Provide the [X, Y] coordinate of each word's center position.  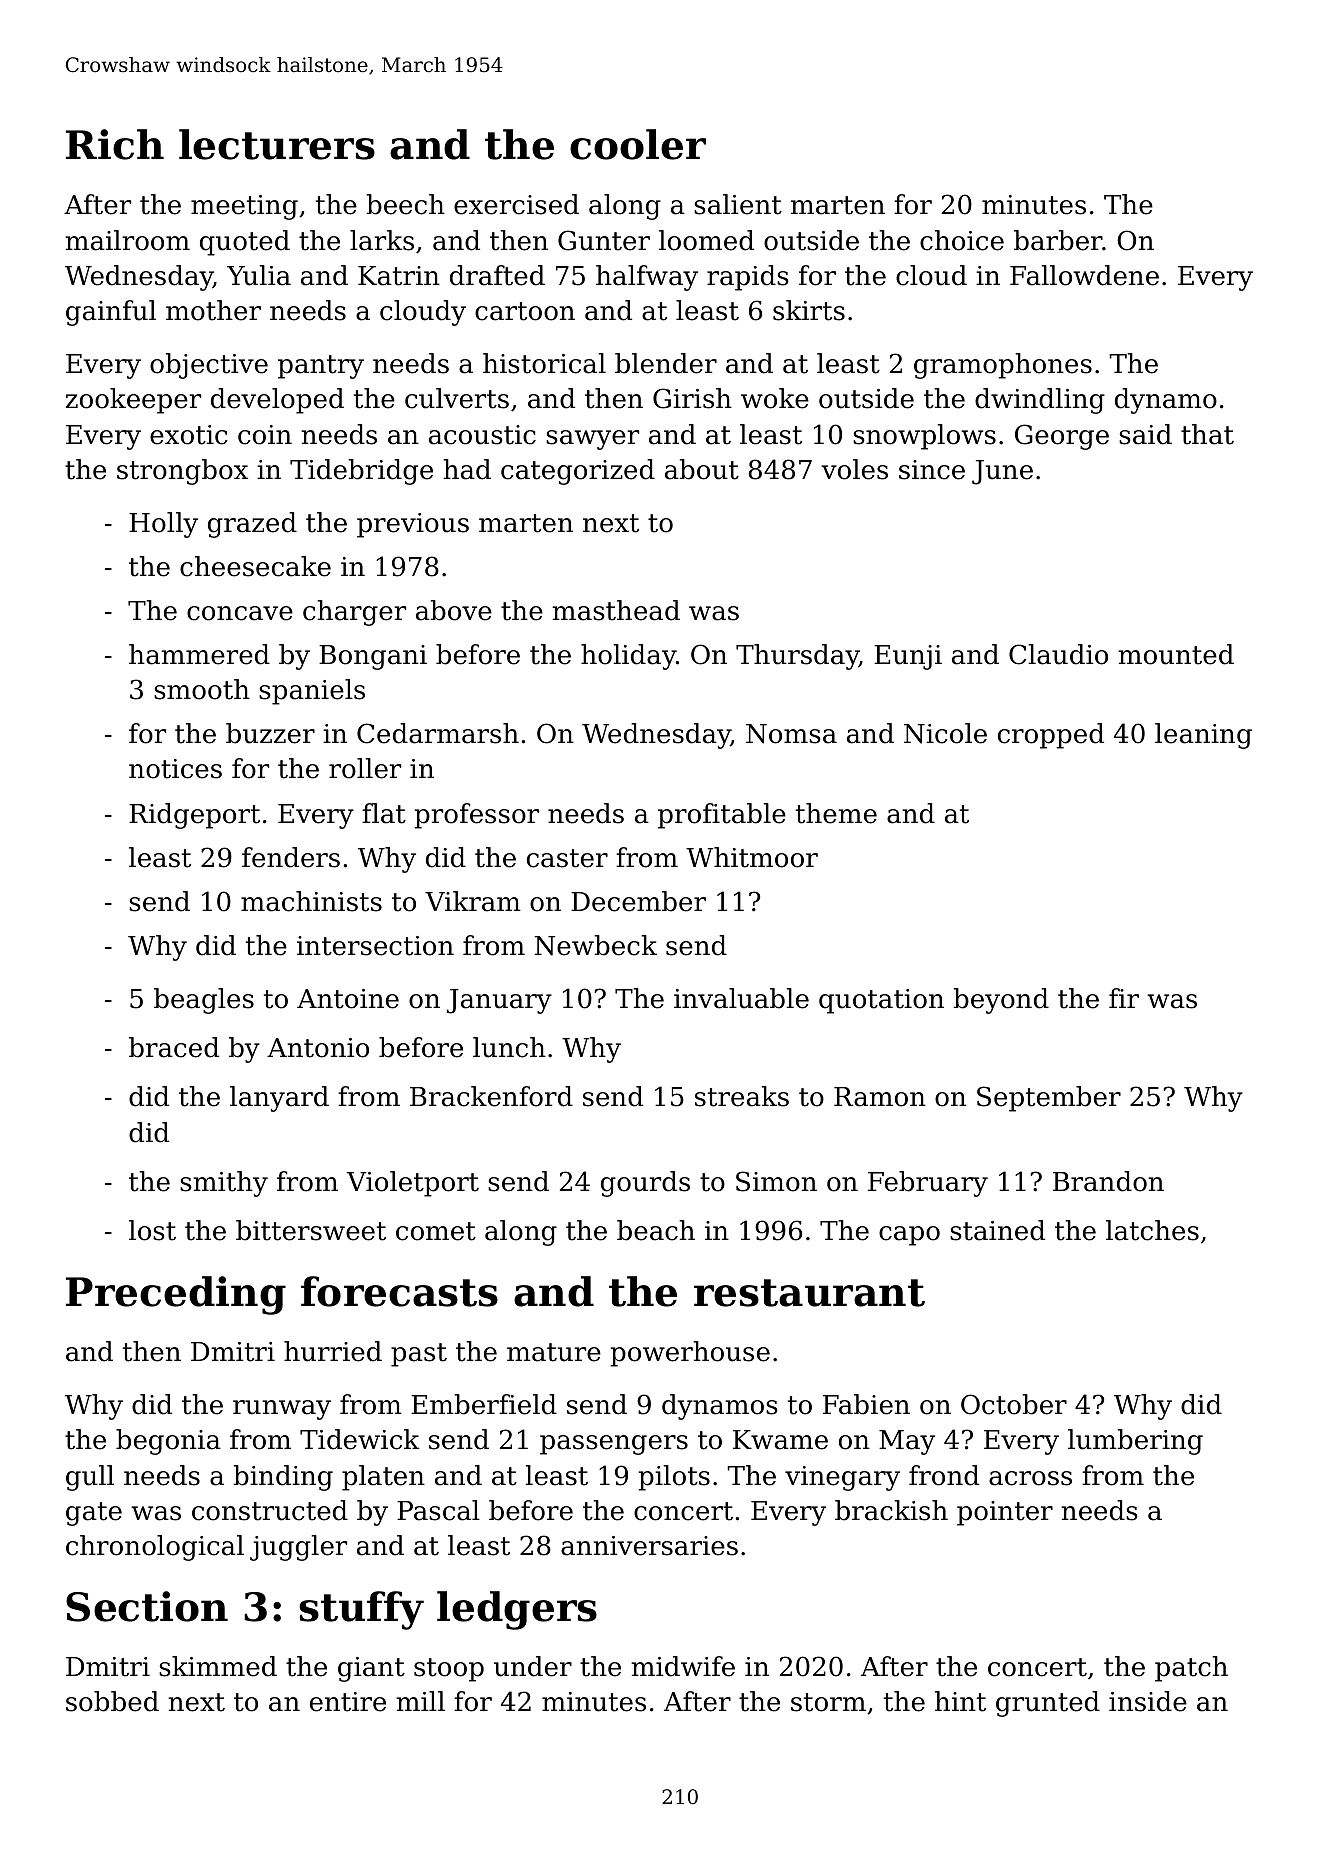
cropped [1051, 736]
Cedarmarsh [438, 733]
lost [152, 1230]
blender [666, 363]
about [702, 469]
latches [1152, 1230]
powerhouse [690, 1354]
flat [384, 813]
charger [354, 613]
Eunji [908, 657]
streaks [742, 1096]
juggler [298, 1548]
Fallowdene [1084, 275]
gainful [111, 313]
